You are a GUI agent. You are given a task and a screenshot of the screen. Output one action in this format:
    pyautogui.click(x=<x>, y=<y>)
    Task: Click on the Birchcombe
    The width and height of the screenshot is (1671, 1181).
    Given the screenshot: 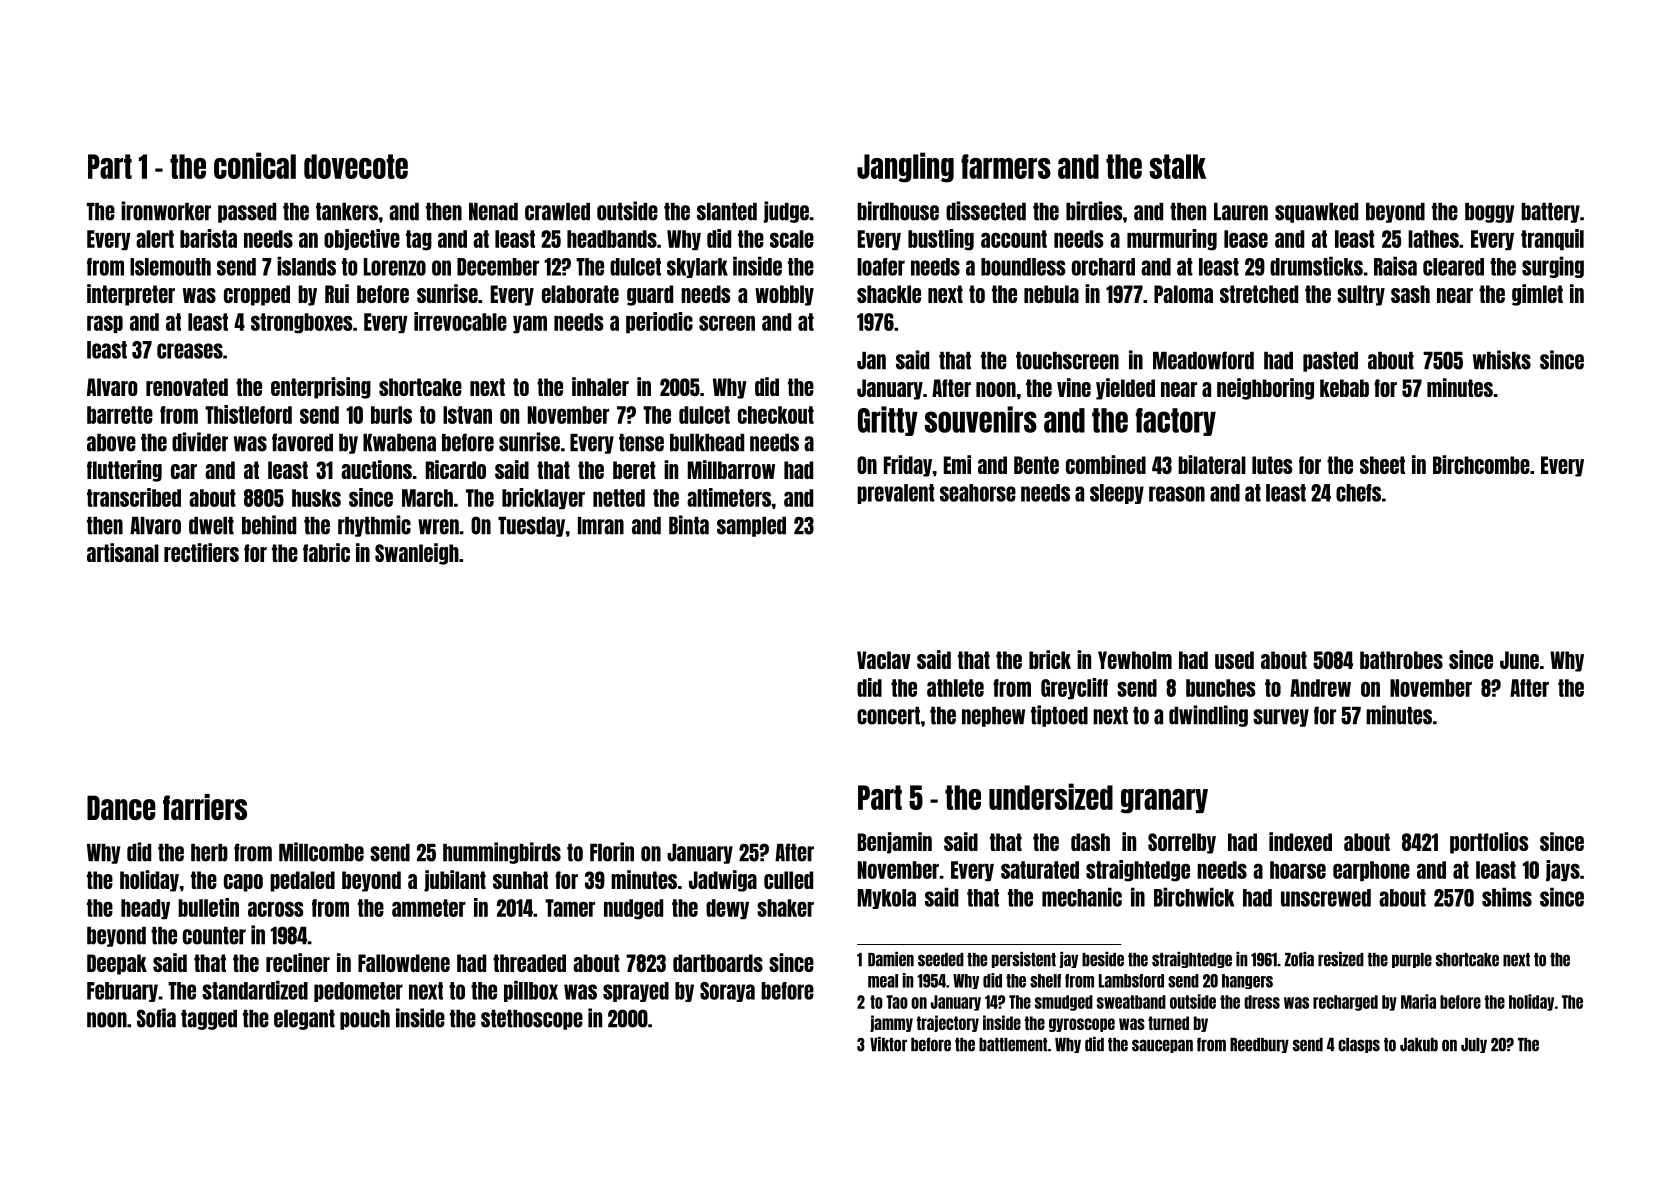 What is the action you would take?
    pyautogui.click(x=1481, y=464)
